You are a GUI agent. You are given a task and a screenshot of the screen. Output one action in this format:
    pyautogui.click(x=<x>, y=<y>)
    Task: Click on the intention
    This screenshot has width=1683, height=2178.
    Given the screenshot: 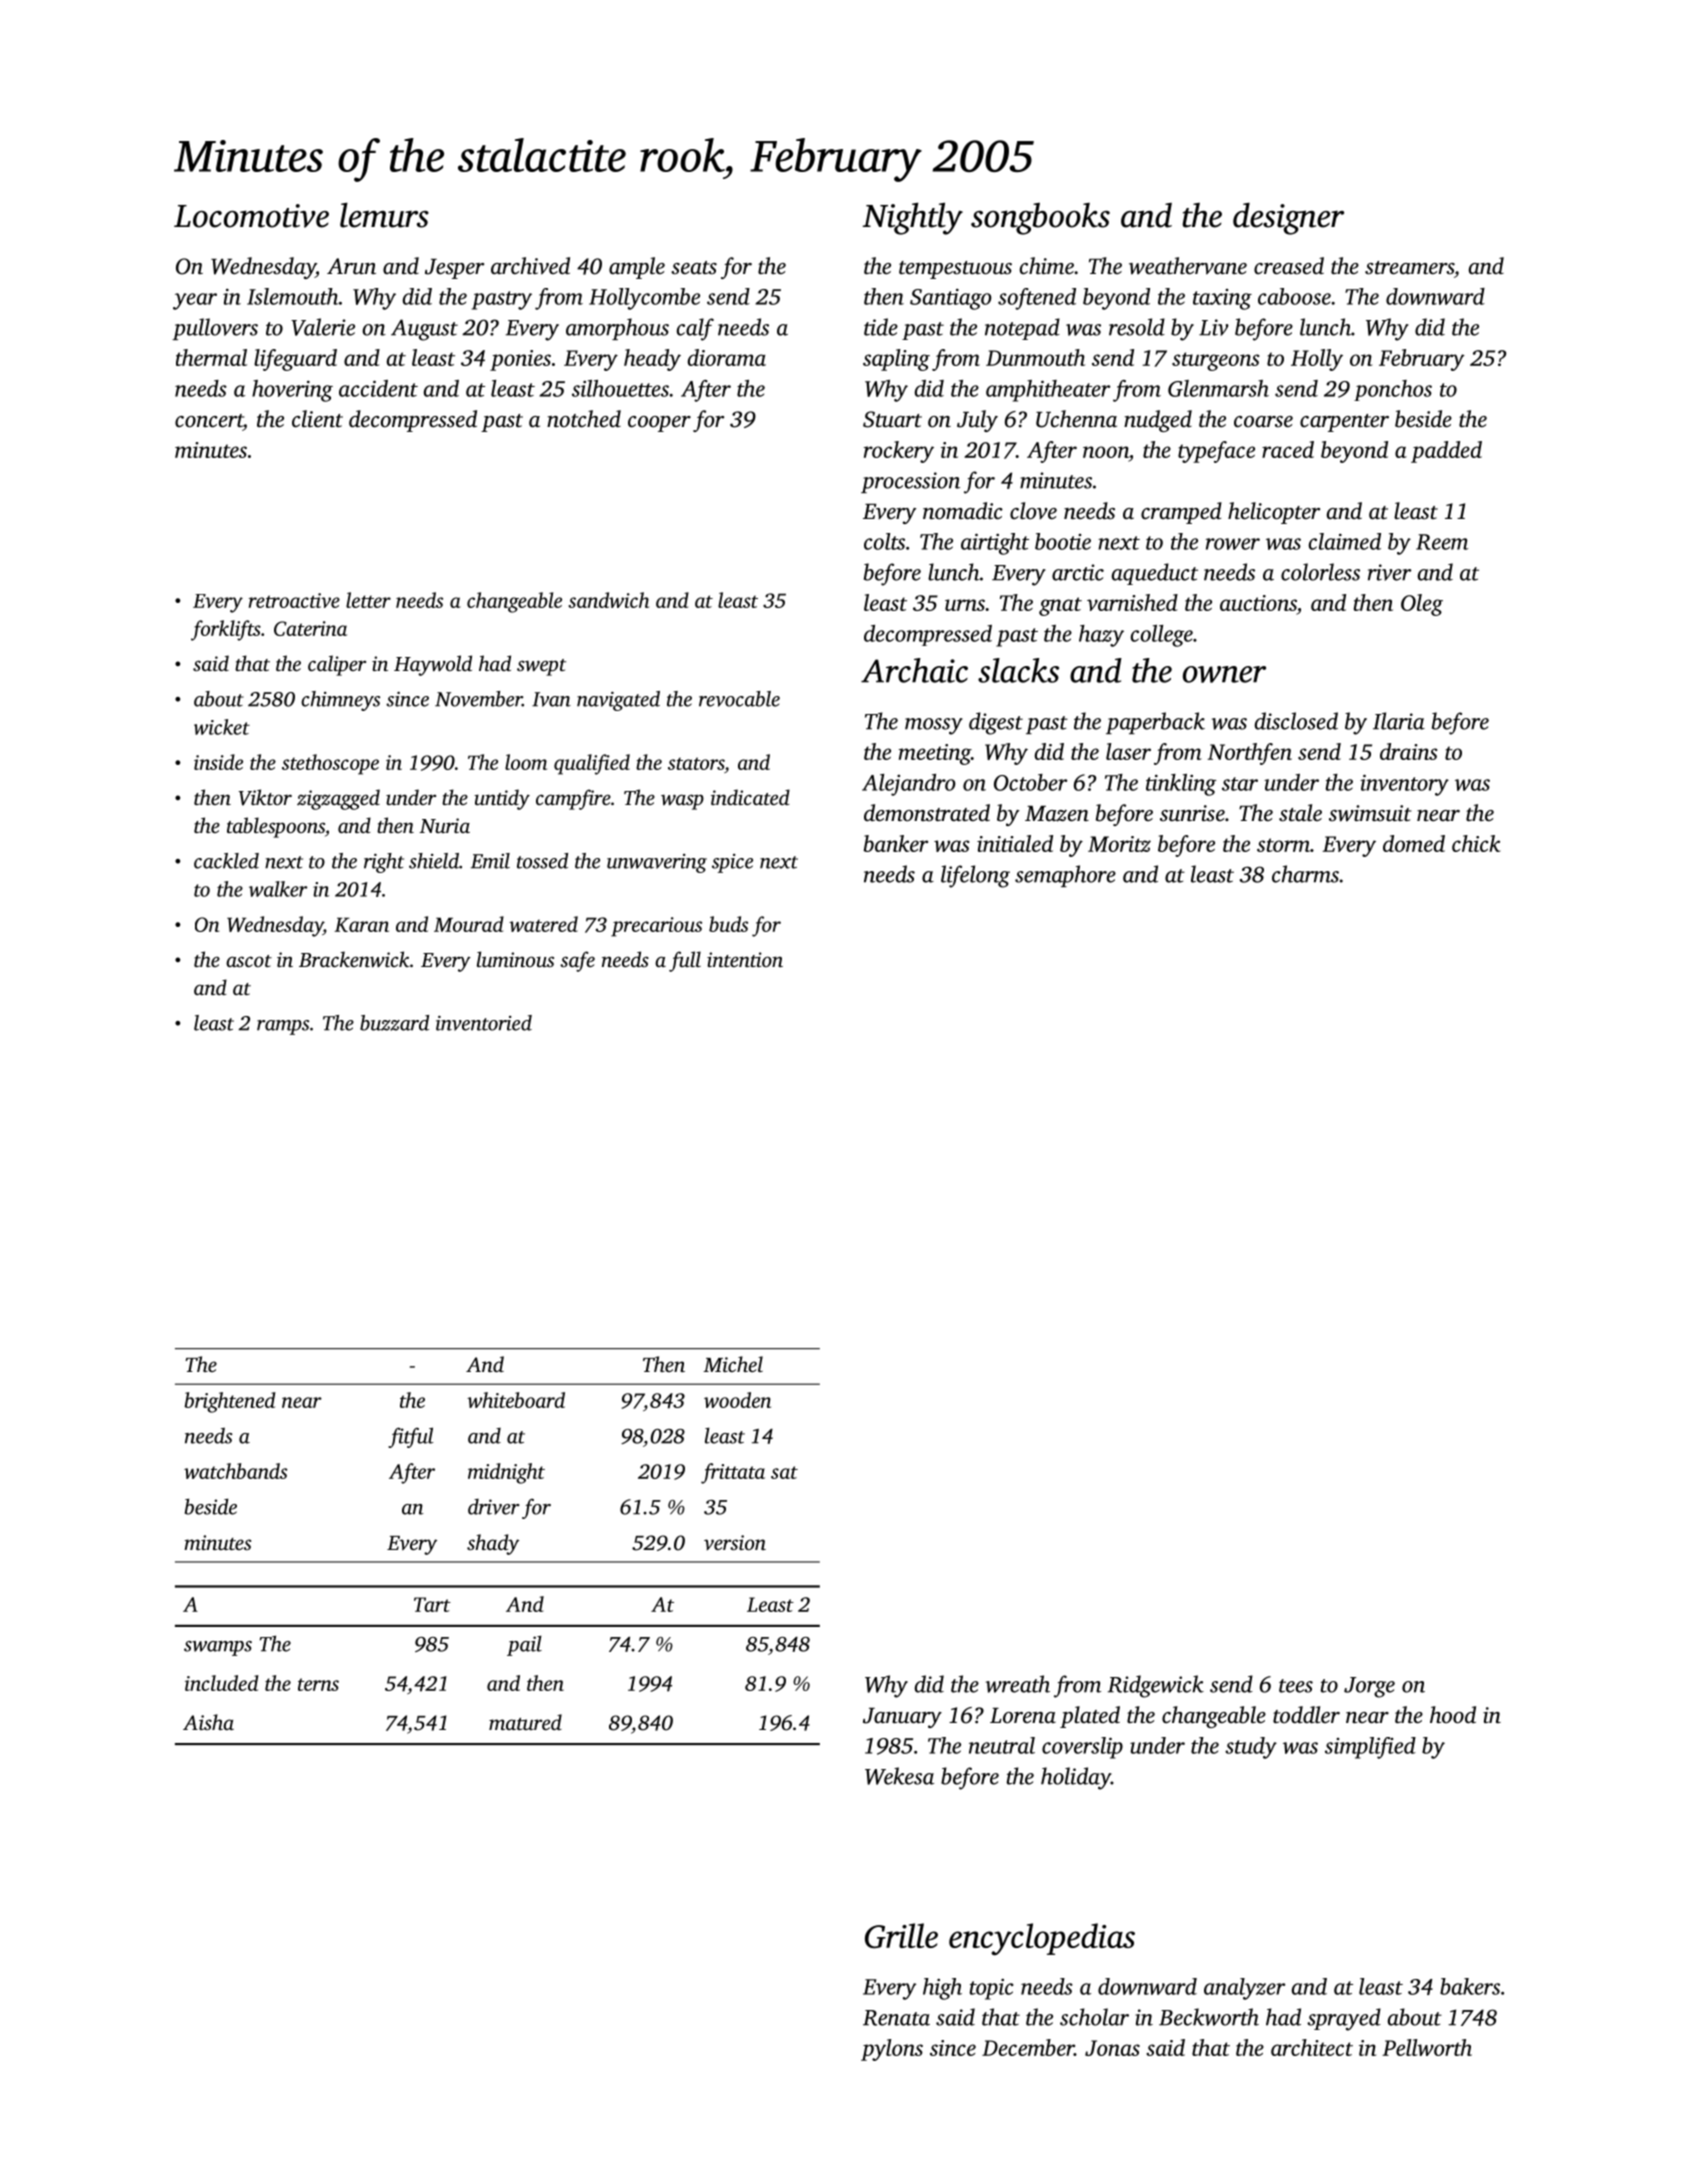 What is the action you would take?
    pyautogui.click(x=745, y=959)
